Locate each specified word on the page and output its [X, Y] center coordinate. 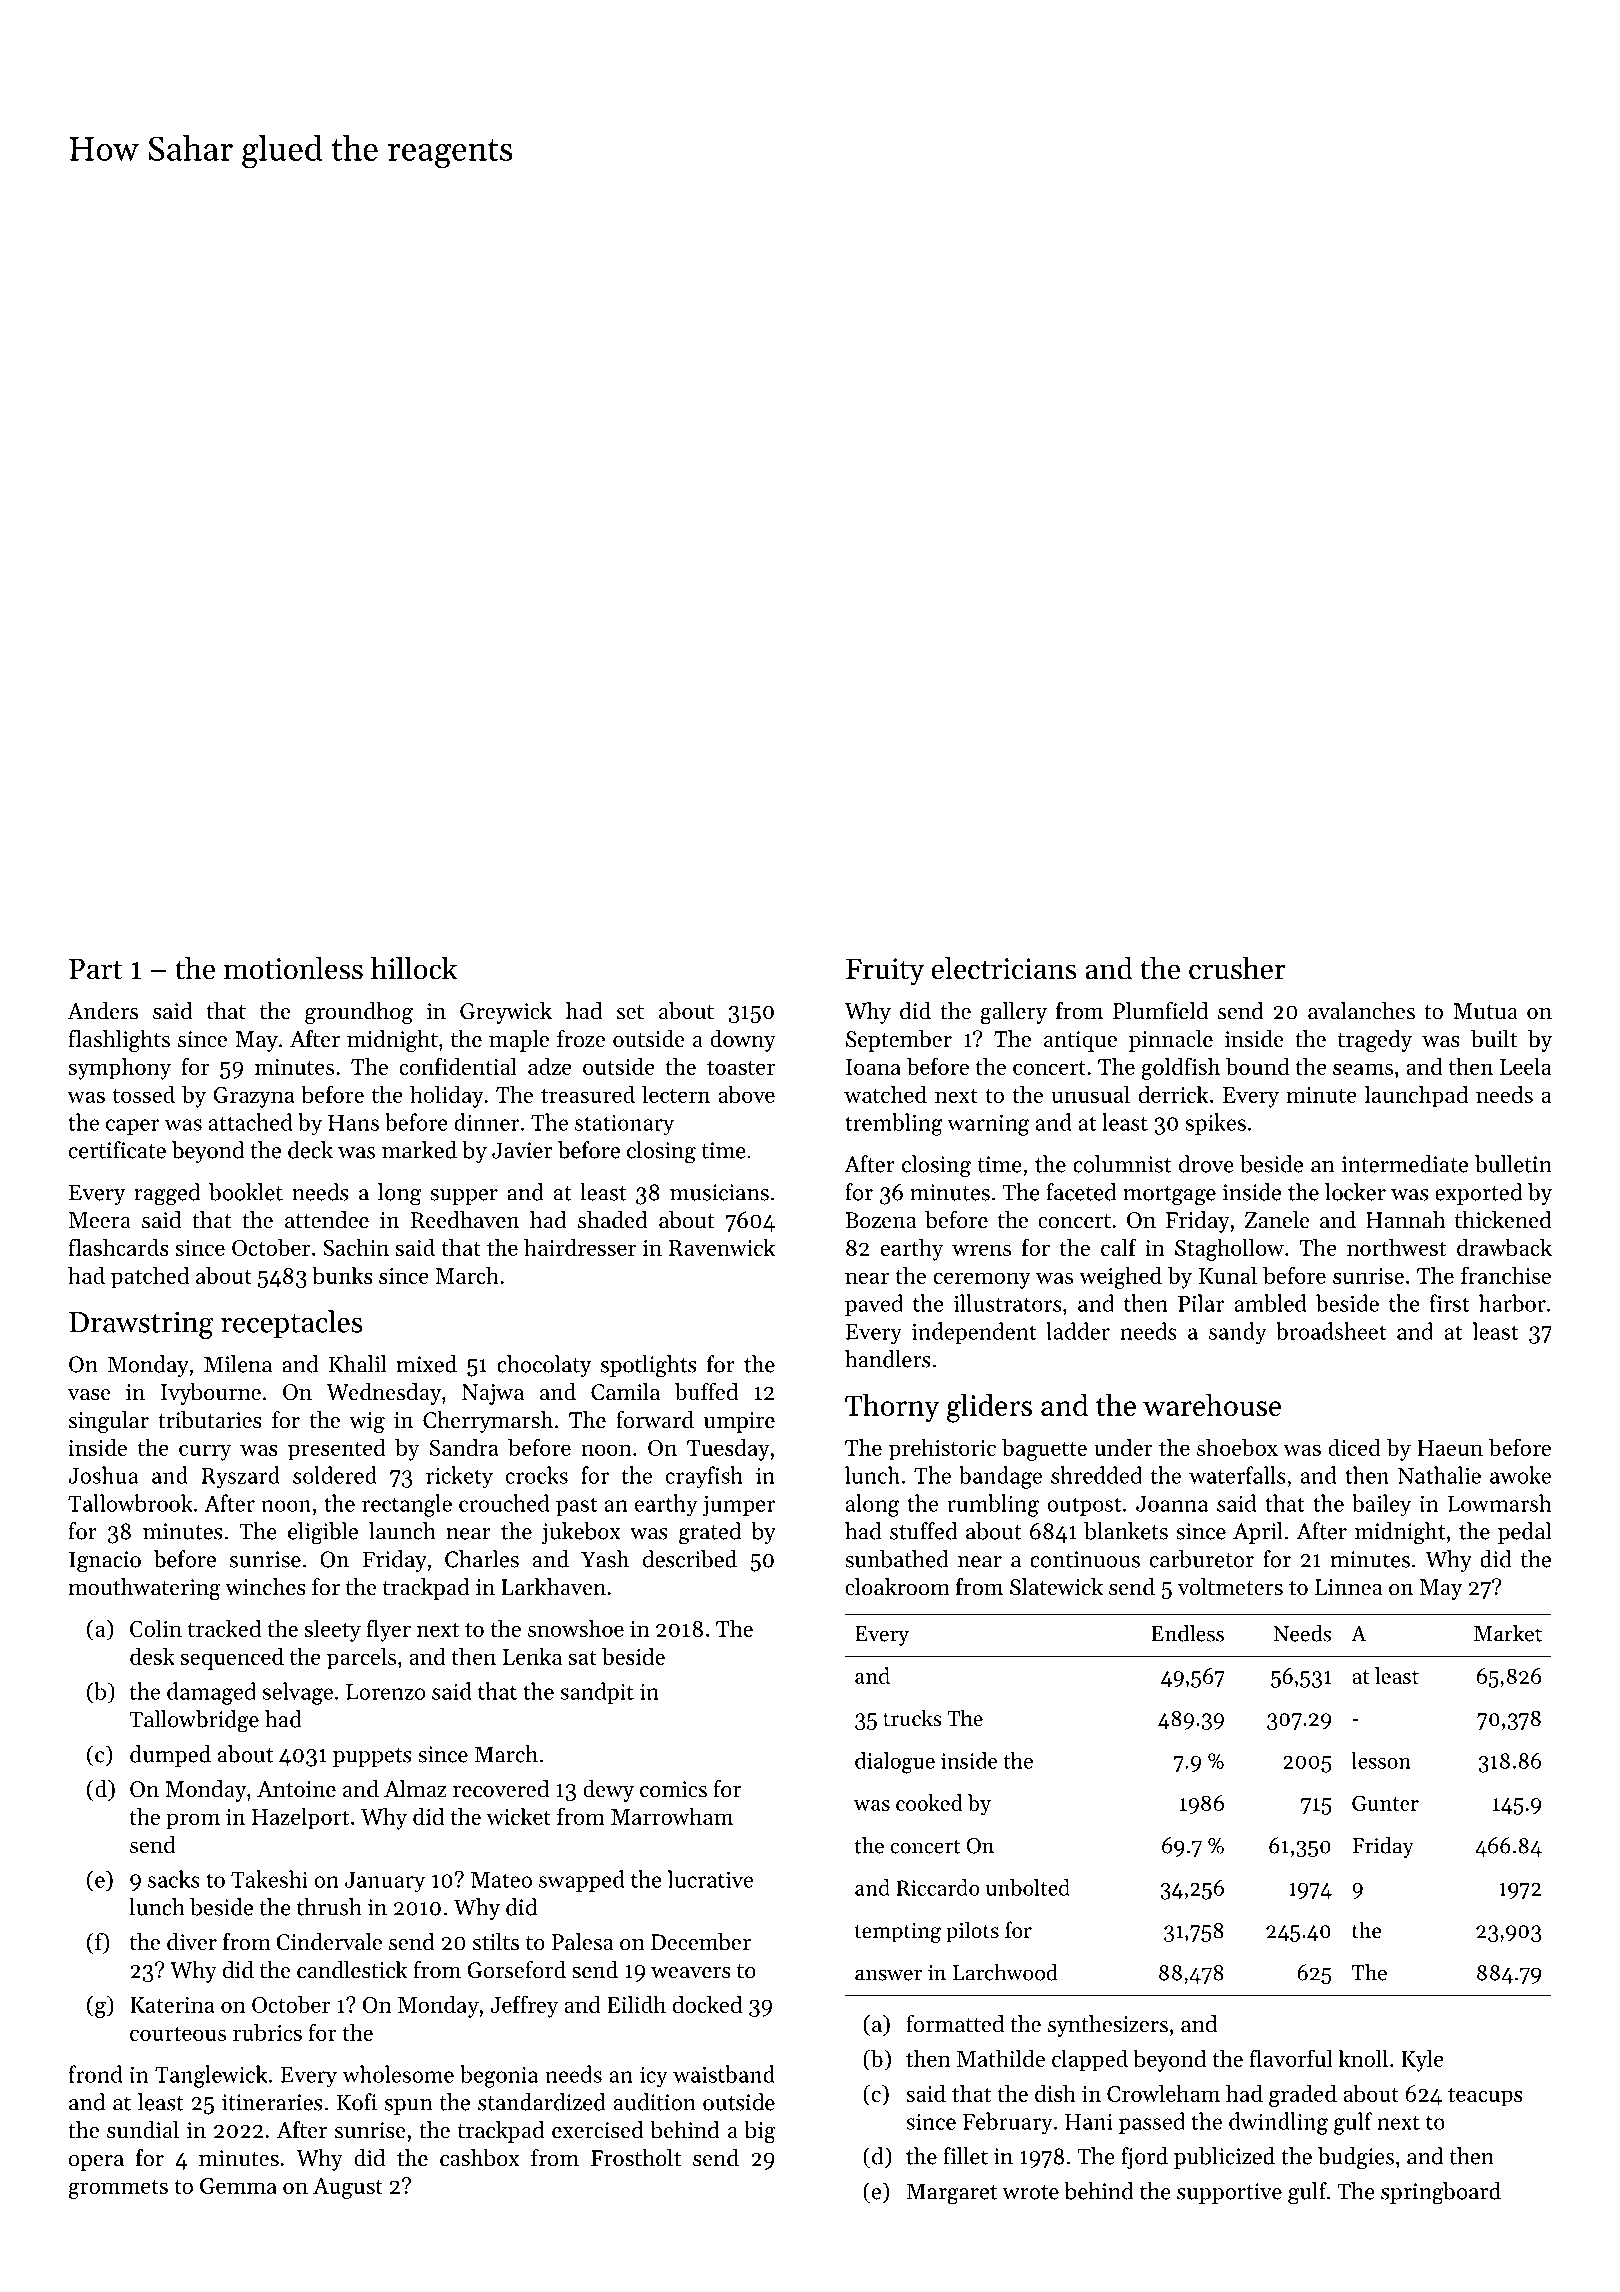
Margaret [952, 2194]
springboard [1441, 2193]
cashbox [479, 2158]
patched [150, 1277]
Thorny [892, 1407]
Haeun [1450, 1448]
